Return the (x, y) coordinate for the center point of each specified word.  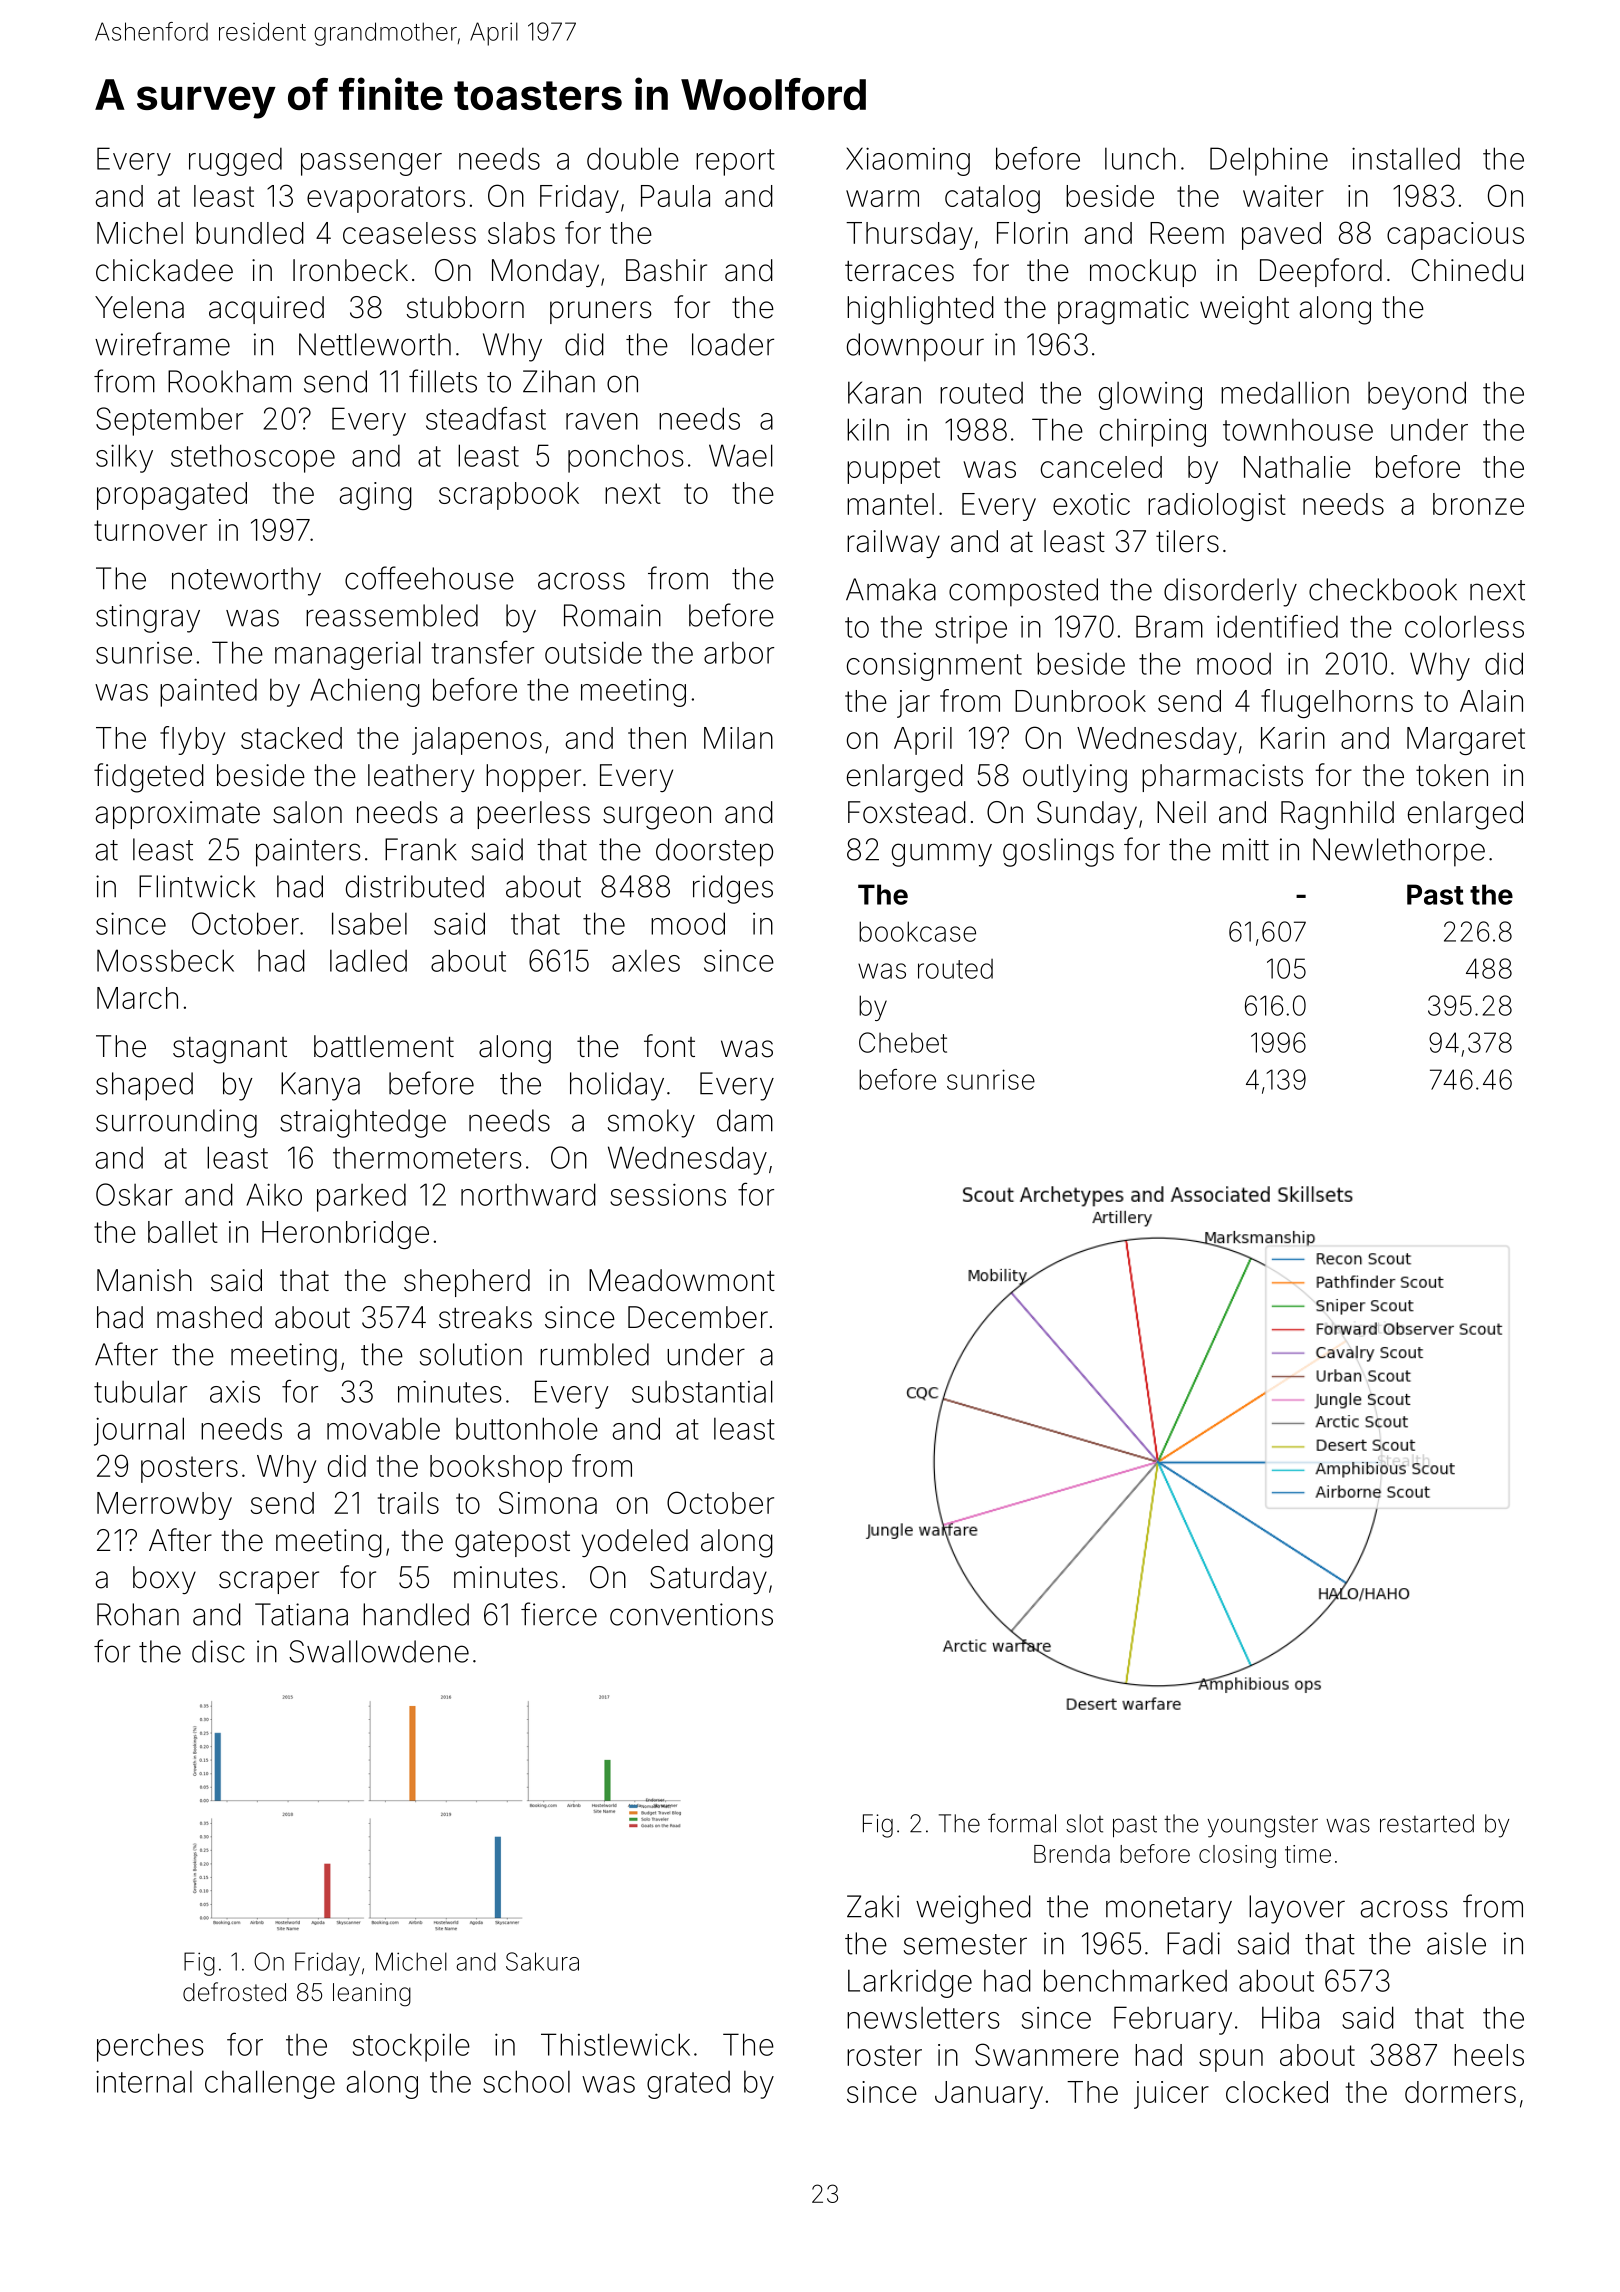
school (526, 2081)
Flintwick (197, 886)
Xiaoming (908, 161)
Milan (738, 738)
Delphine (1269, 161)
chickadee (164, 270)
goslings (1058, 852)
